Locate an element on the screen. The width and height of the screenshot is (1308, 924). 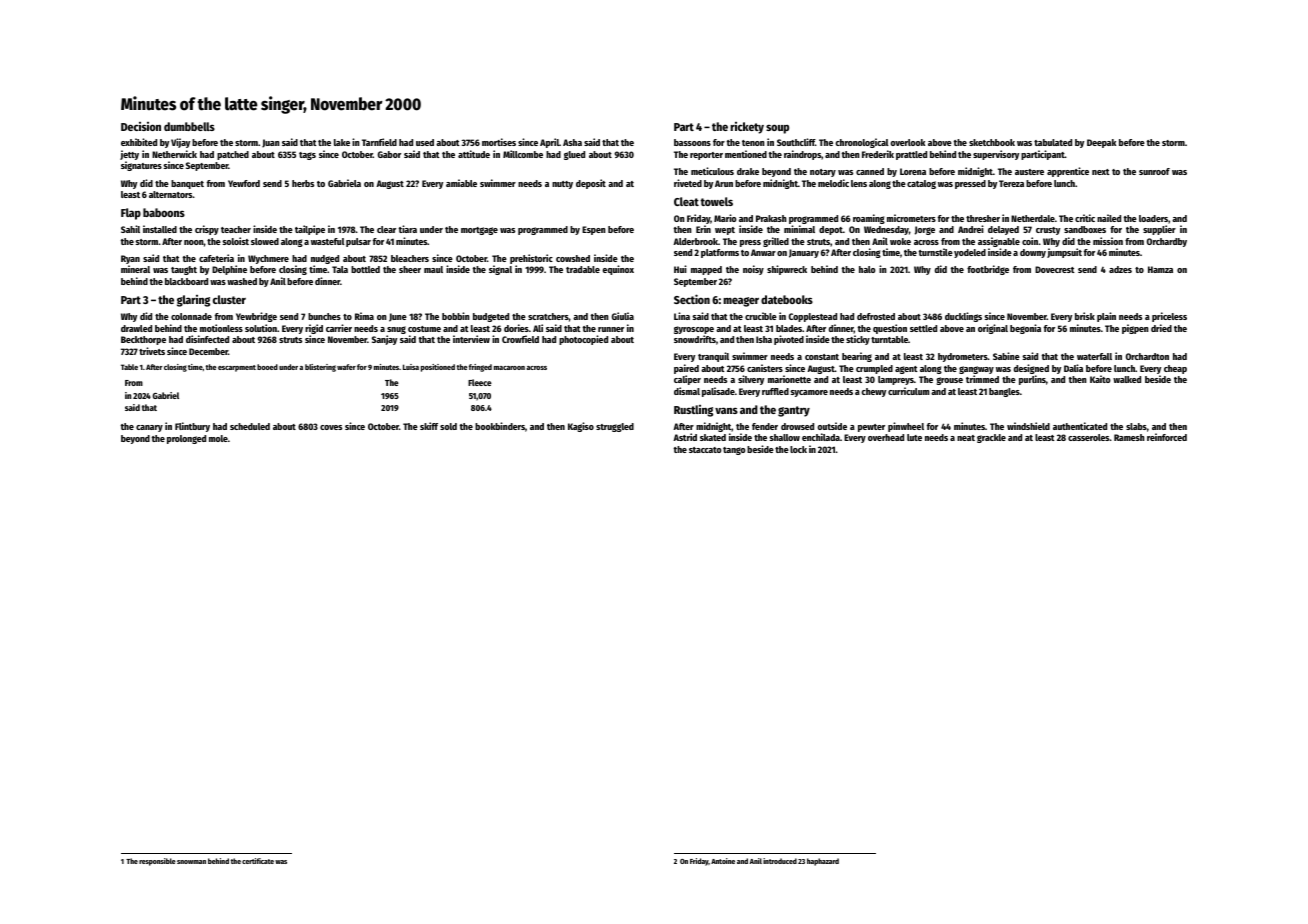
prolonged is located at coordinates (186, 439).
